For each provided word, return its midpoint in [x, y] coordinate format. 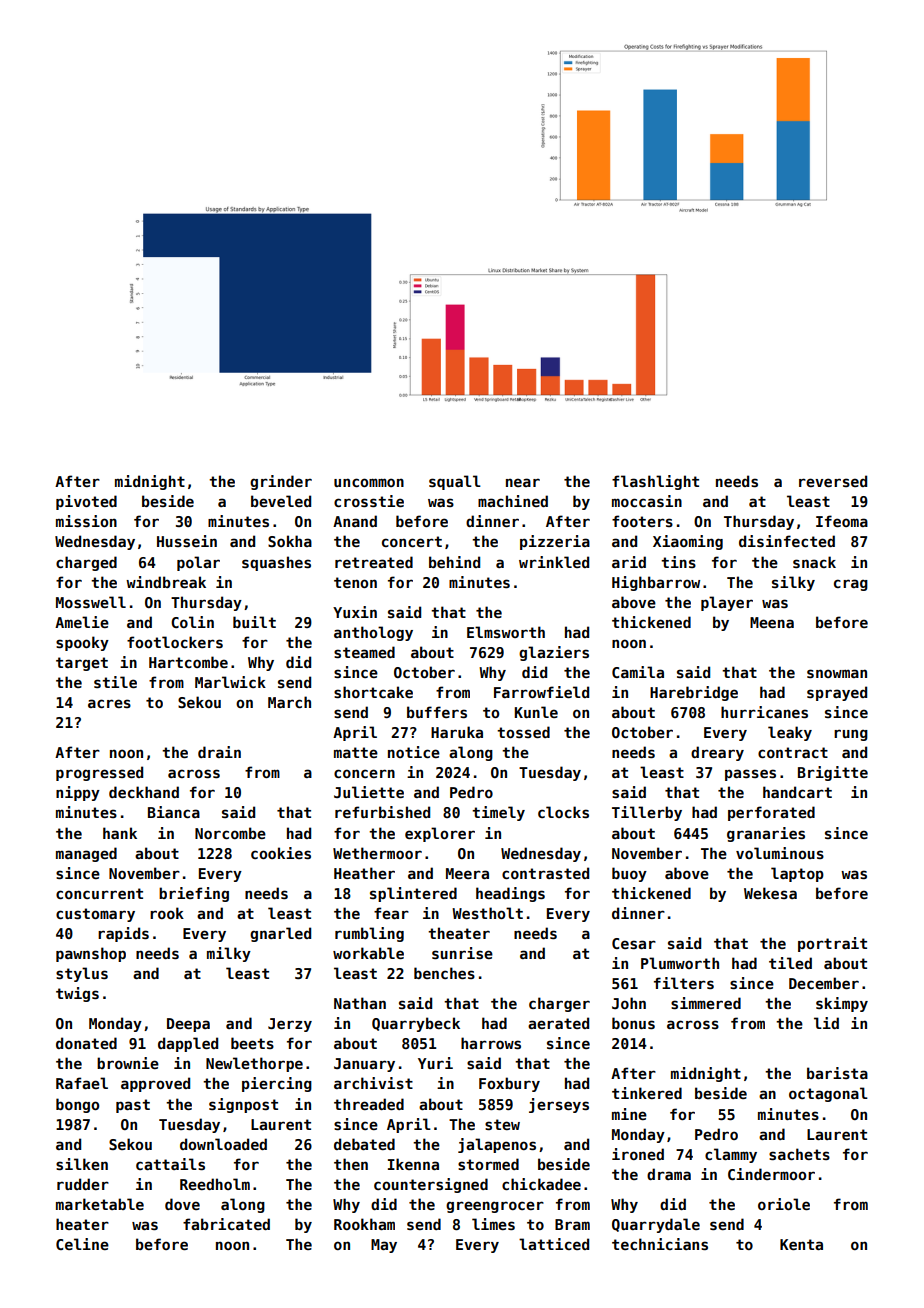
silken [82, 1164]
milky [229, 954]
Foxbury [509, 1084]
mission [86, 521]
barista [837, 1073]
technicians [660, 1244]
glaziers [554, 653]
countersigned [431, 1185]
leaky [790, 733]
